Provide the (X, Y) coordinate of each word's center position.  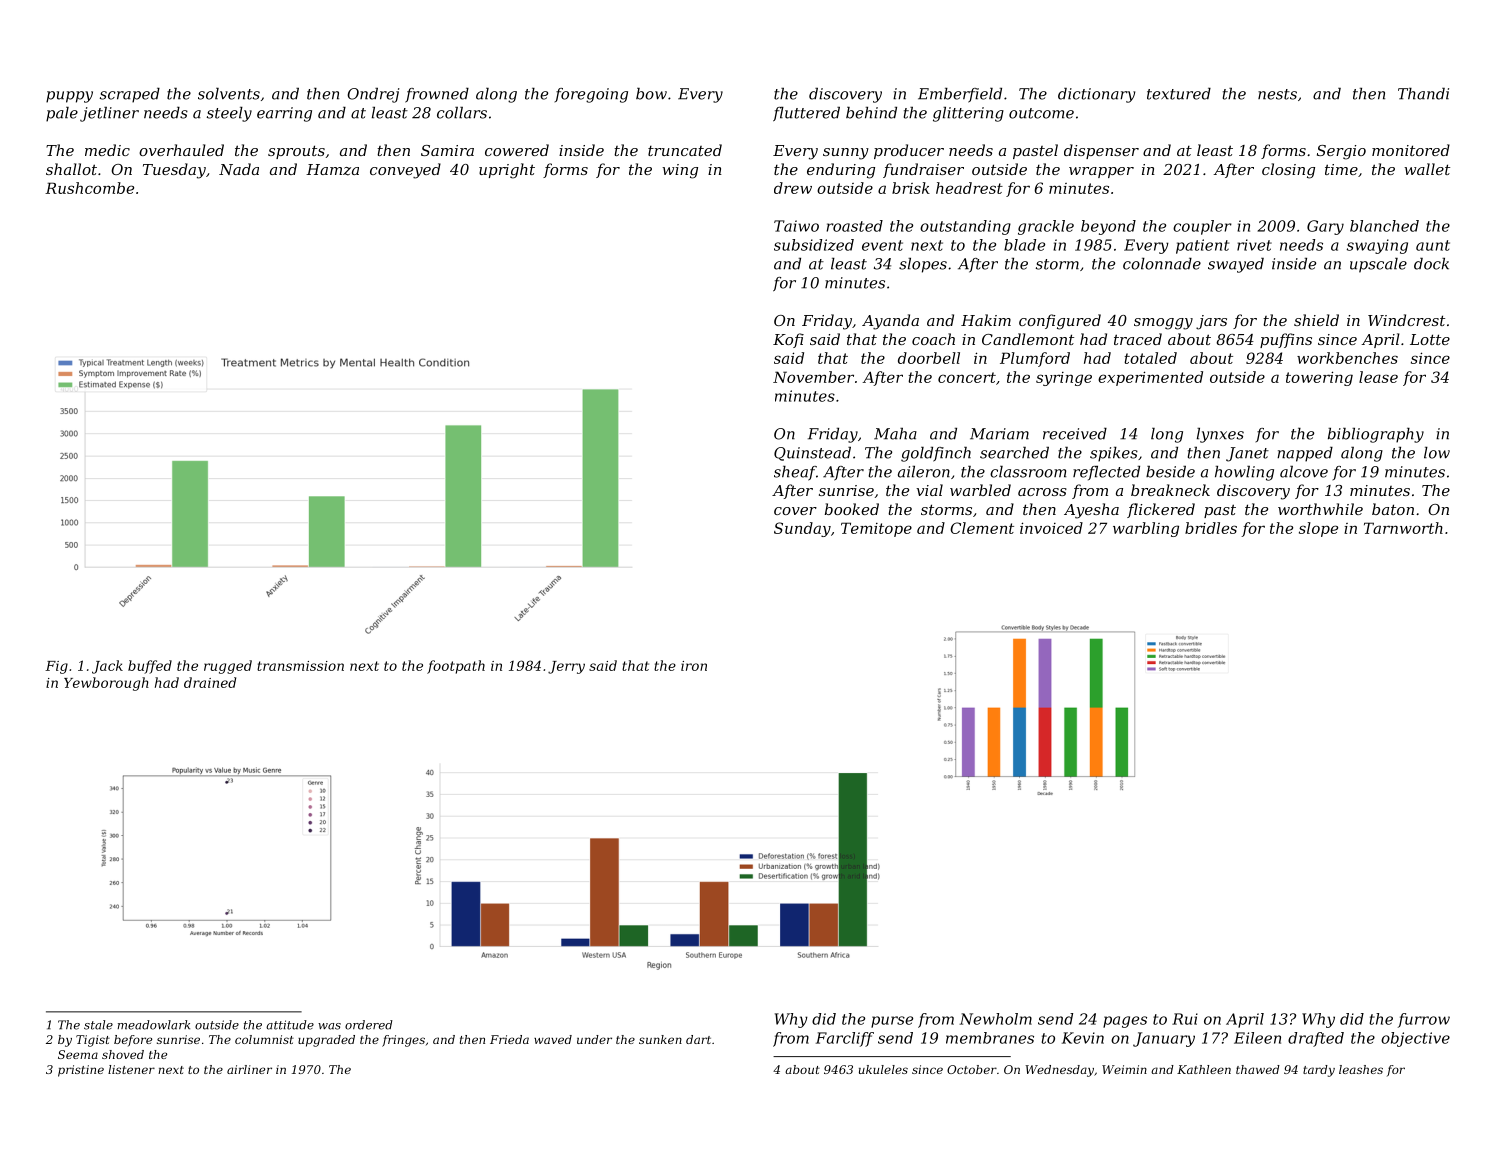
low (1437, 453)
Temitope (876, 529)
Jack (107, 667)
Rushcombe (89, 188)
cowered (517, 150)
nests (1277, 94)
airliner (249, 1069)
